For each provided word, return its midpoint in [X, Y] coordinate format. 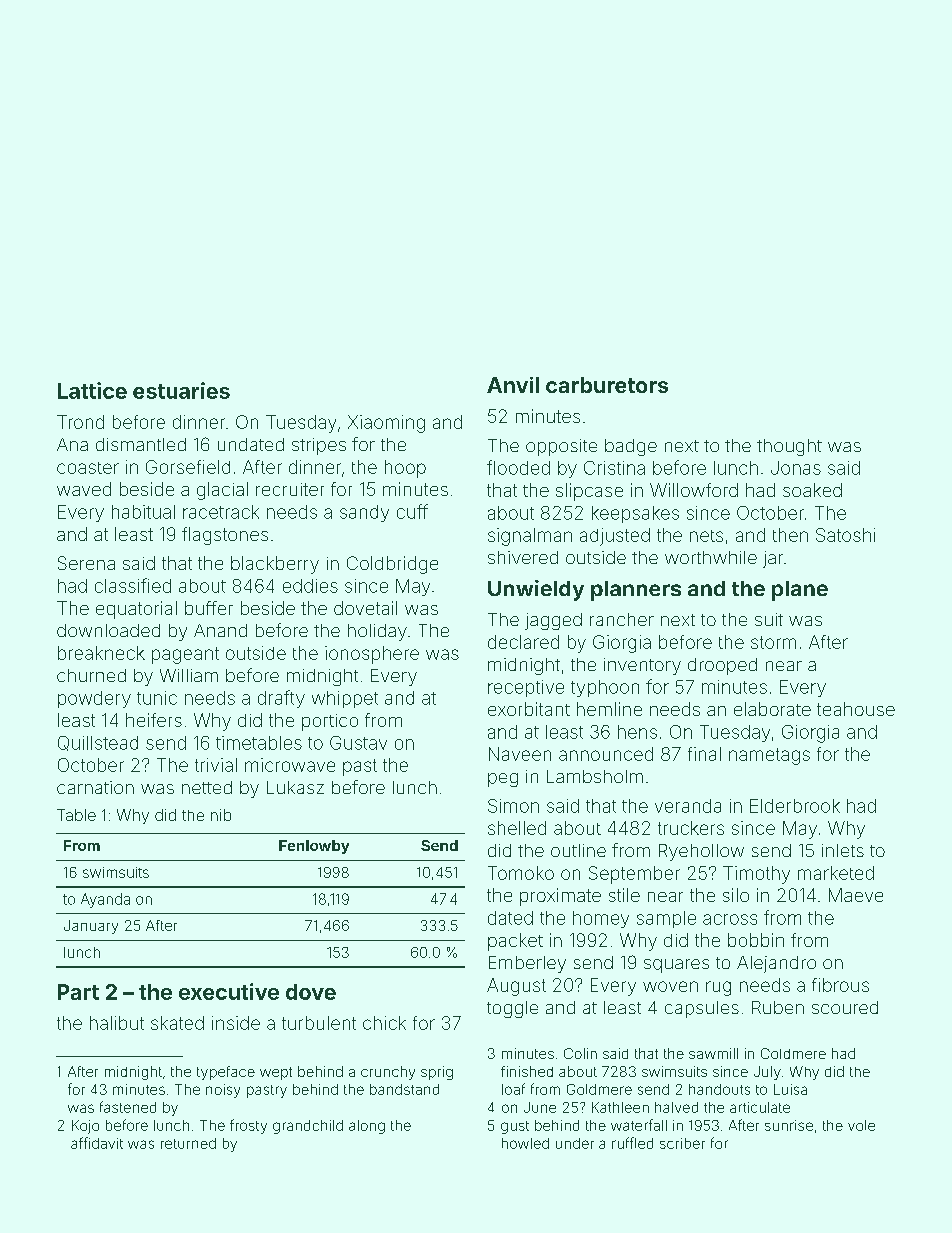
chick [384, 1023]
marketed [836, 873]
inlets [843, 850]
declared [523, 642]
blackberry [275, 565]
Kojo [85, 1127]
